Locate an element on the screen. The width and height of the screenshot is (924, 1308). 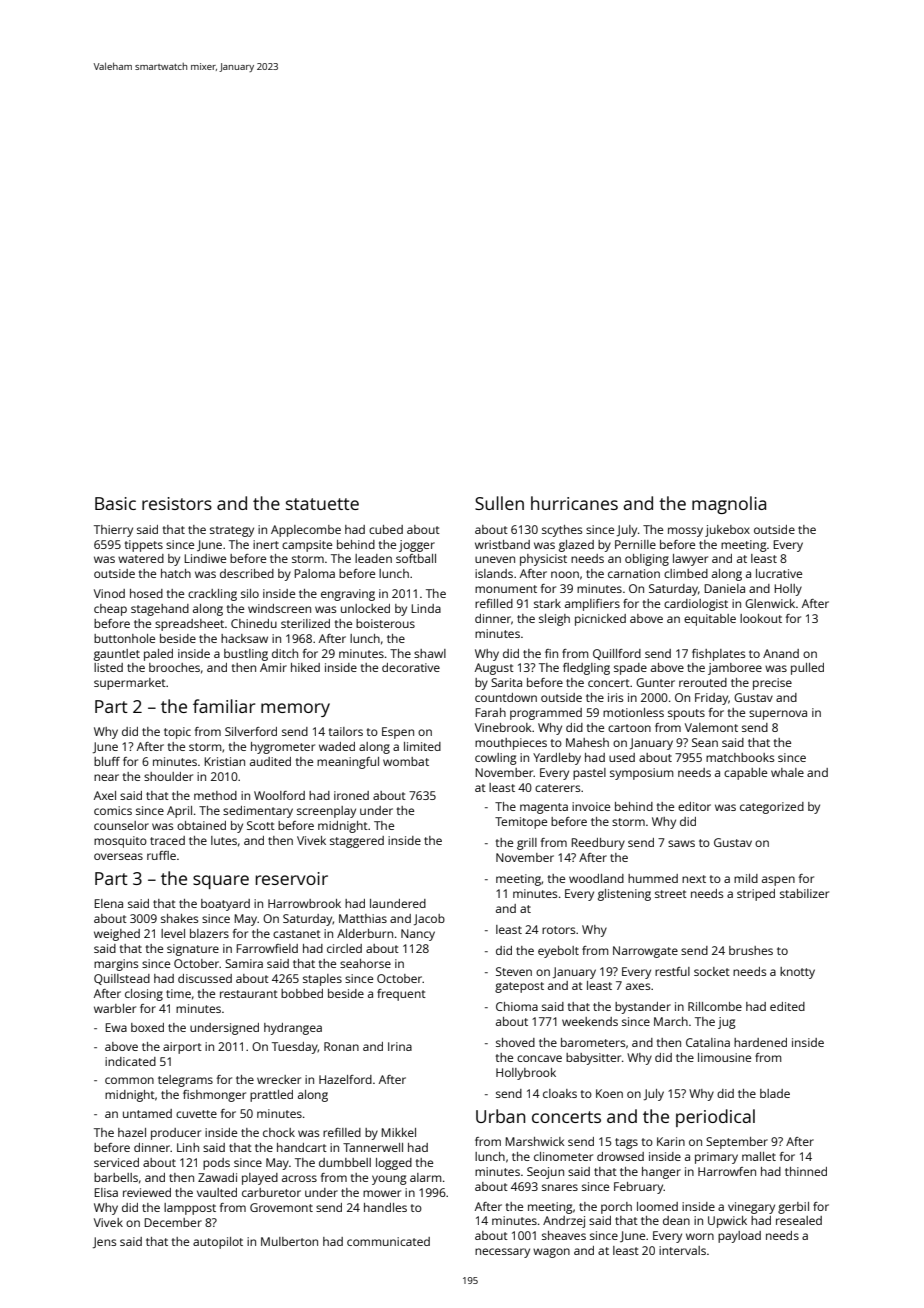
Marshwick is located at coordinates (535, 1141).
